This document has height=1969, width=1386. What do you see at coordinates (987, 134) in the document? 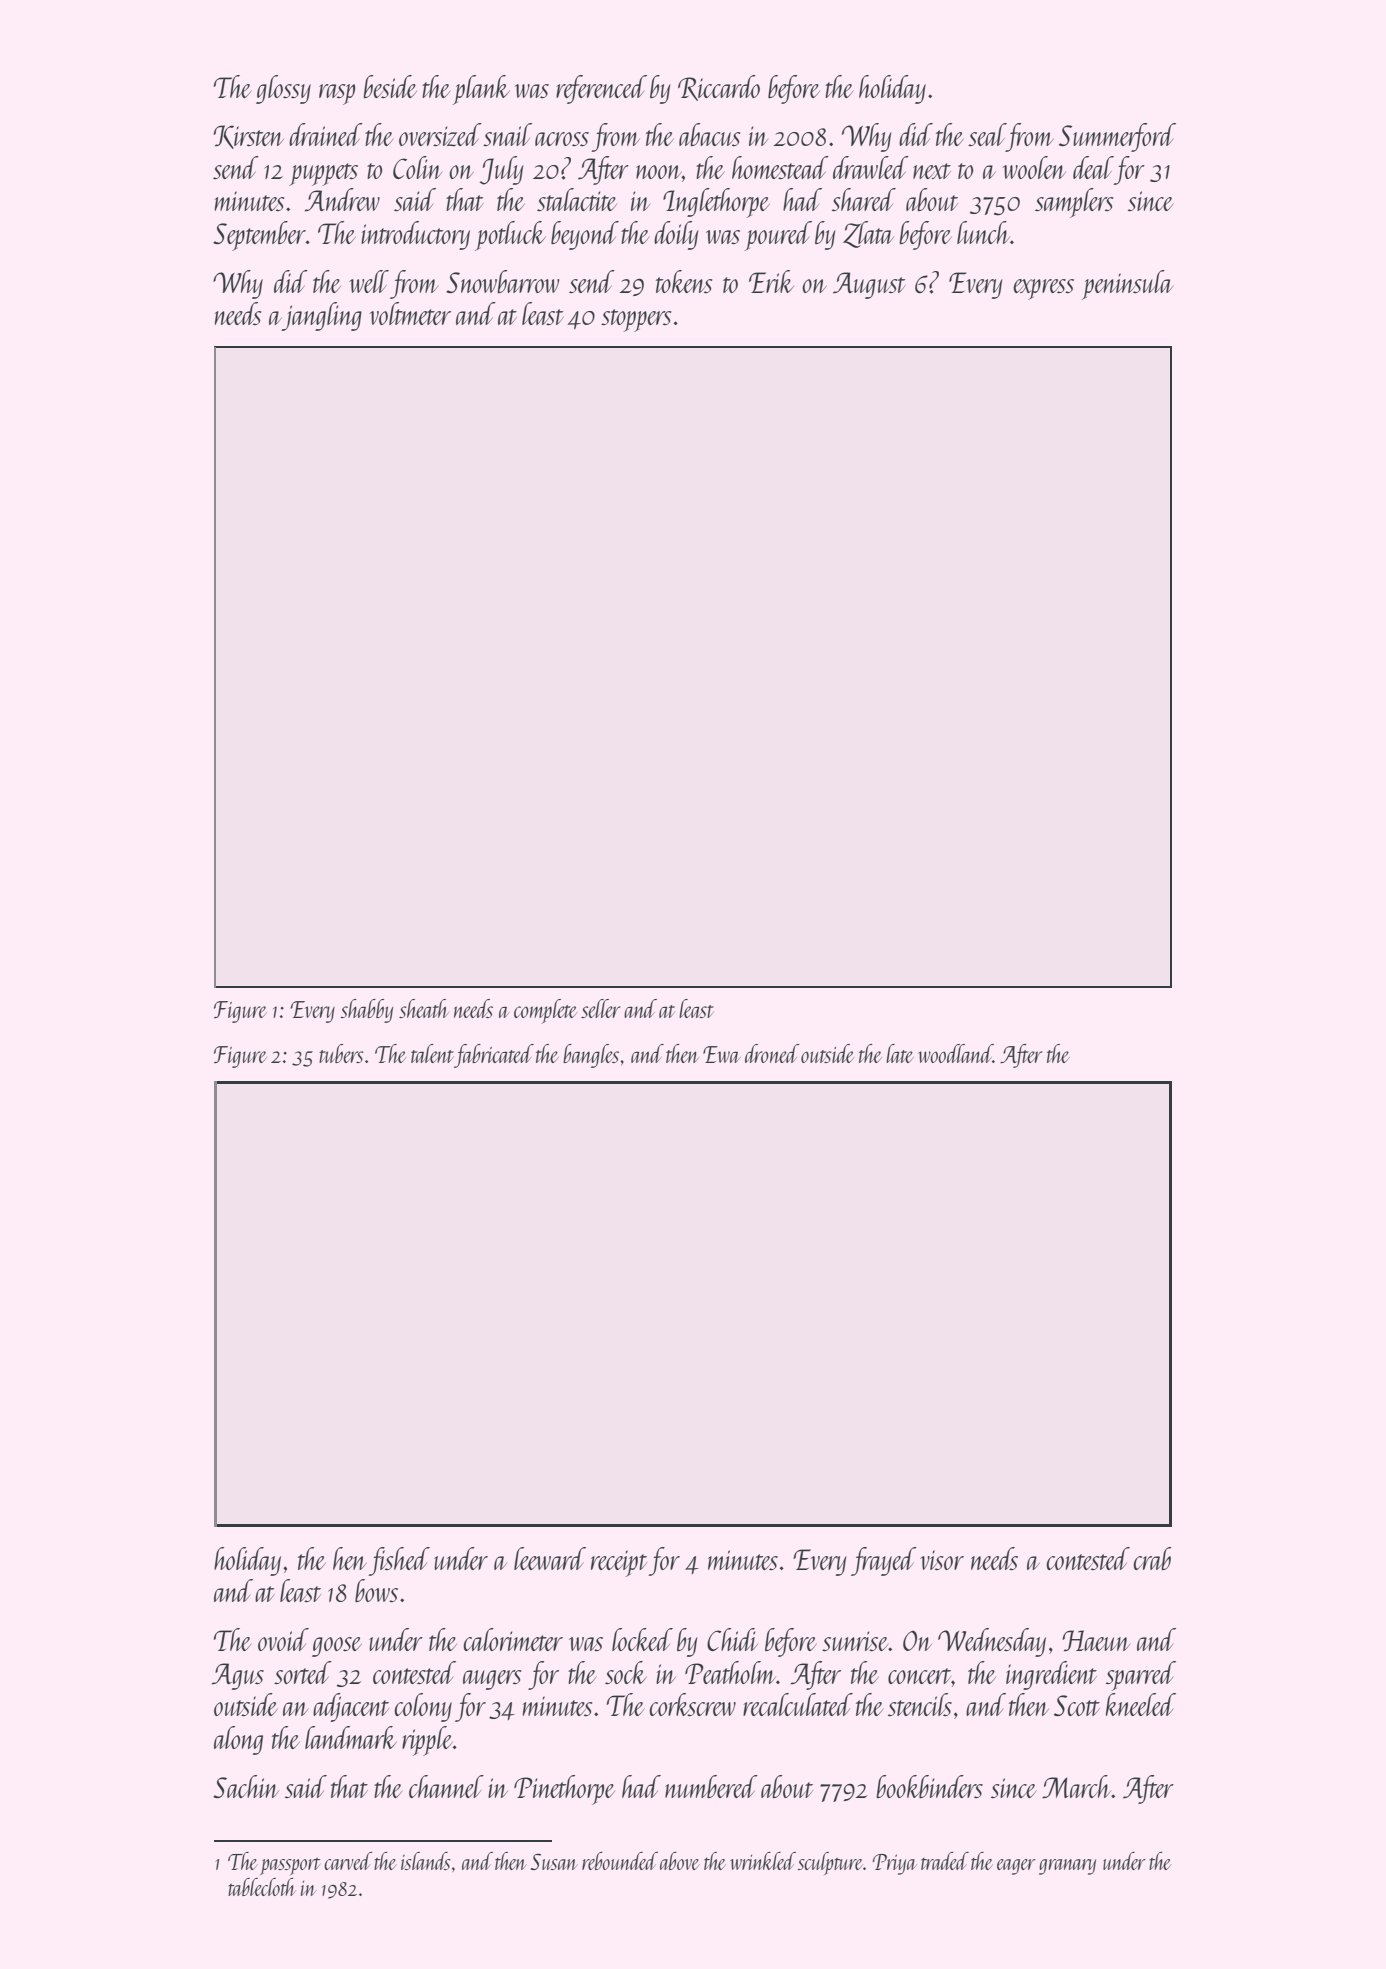
I see `seal` at bounding box center [987, 134].
